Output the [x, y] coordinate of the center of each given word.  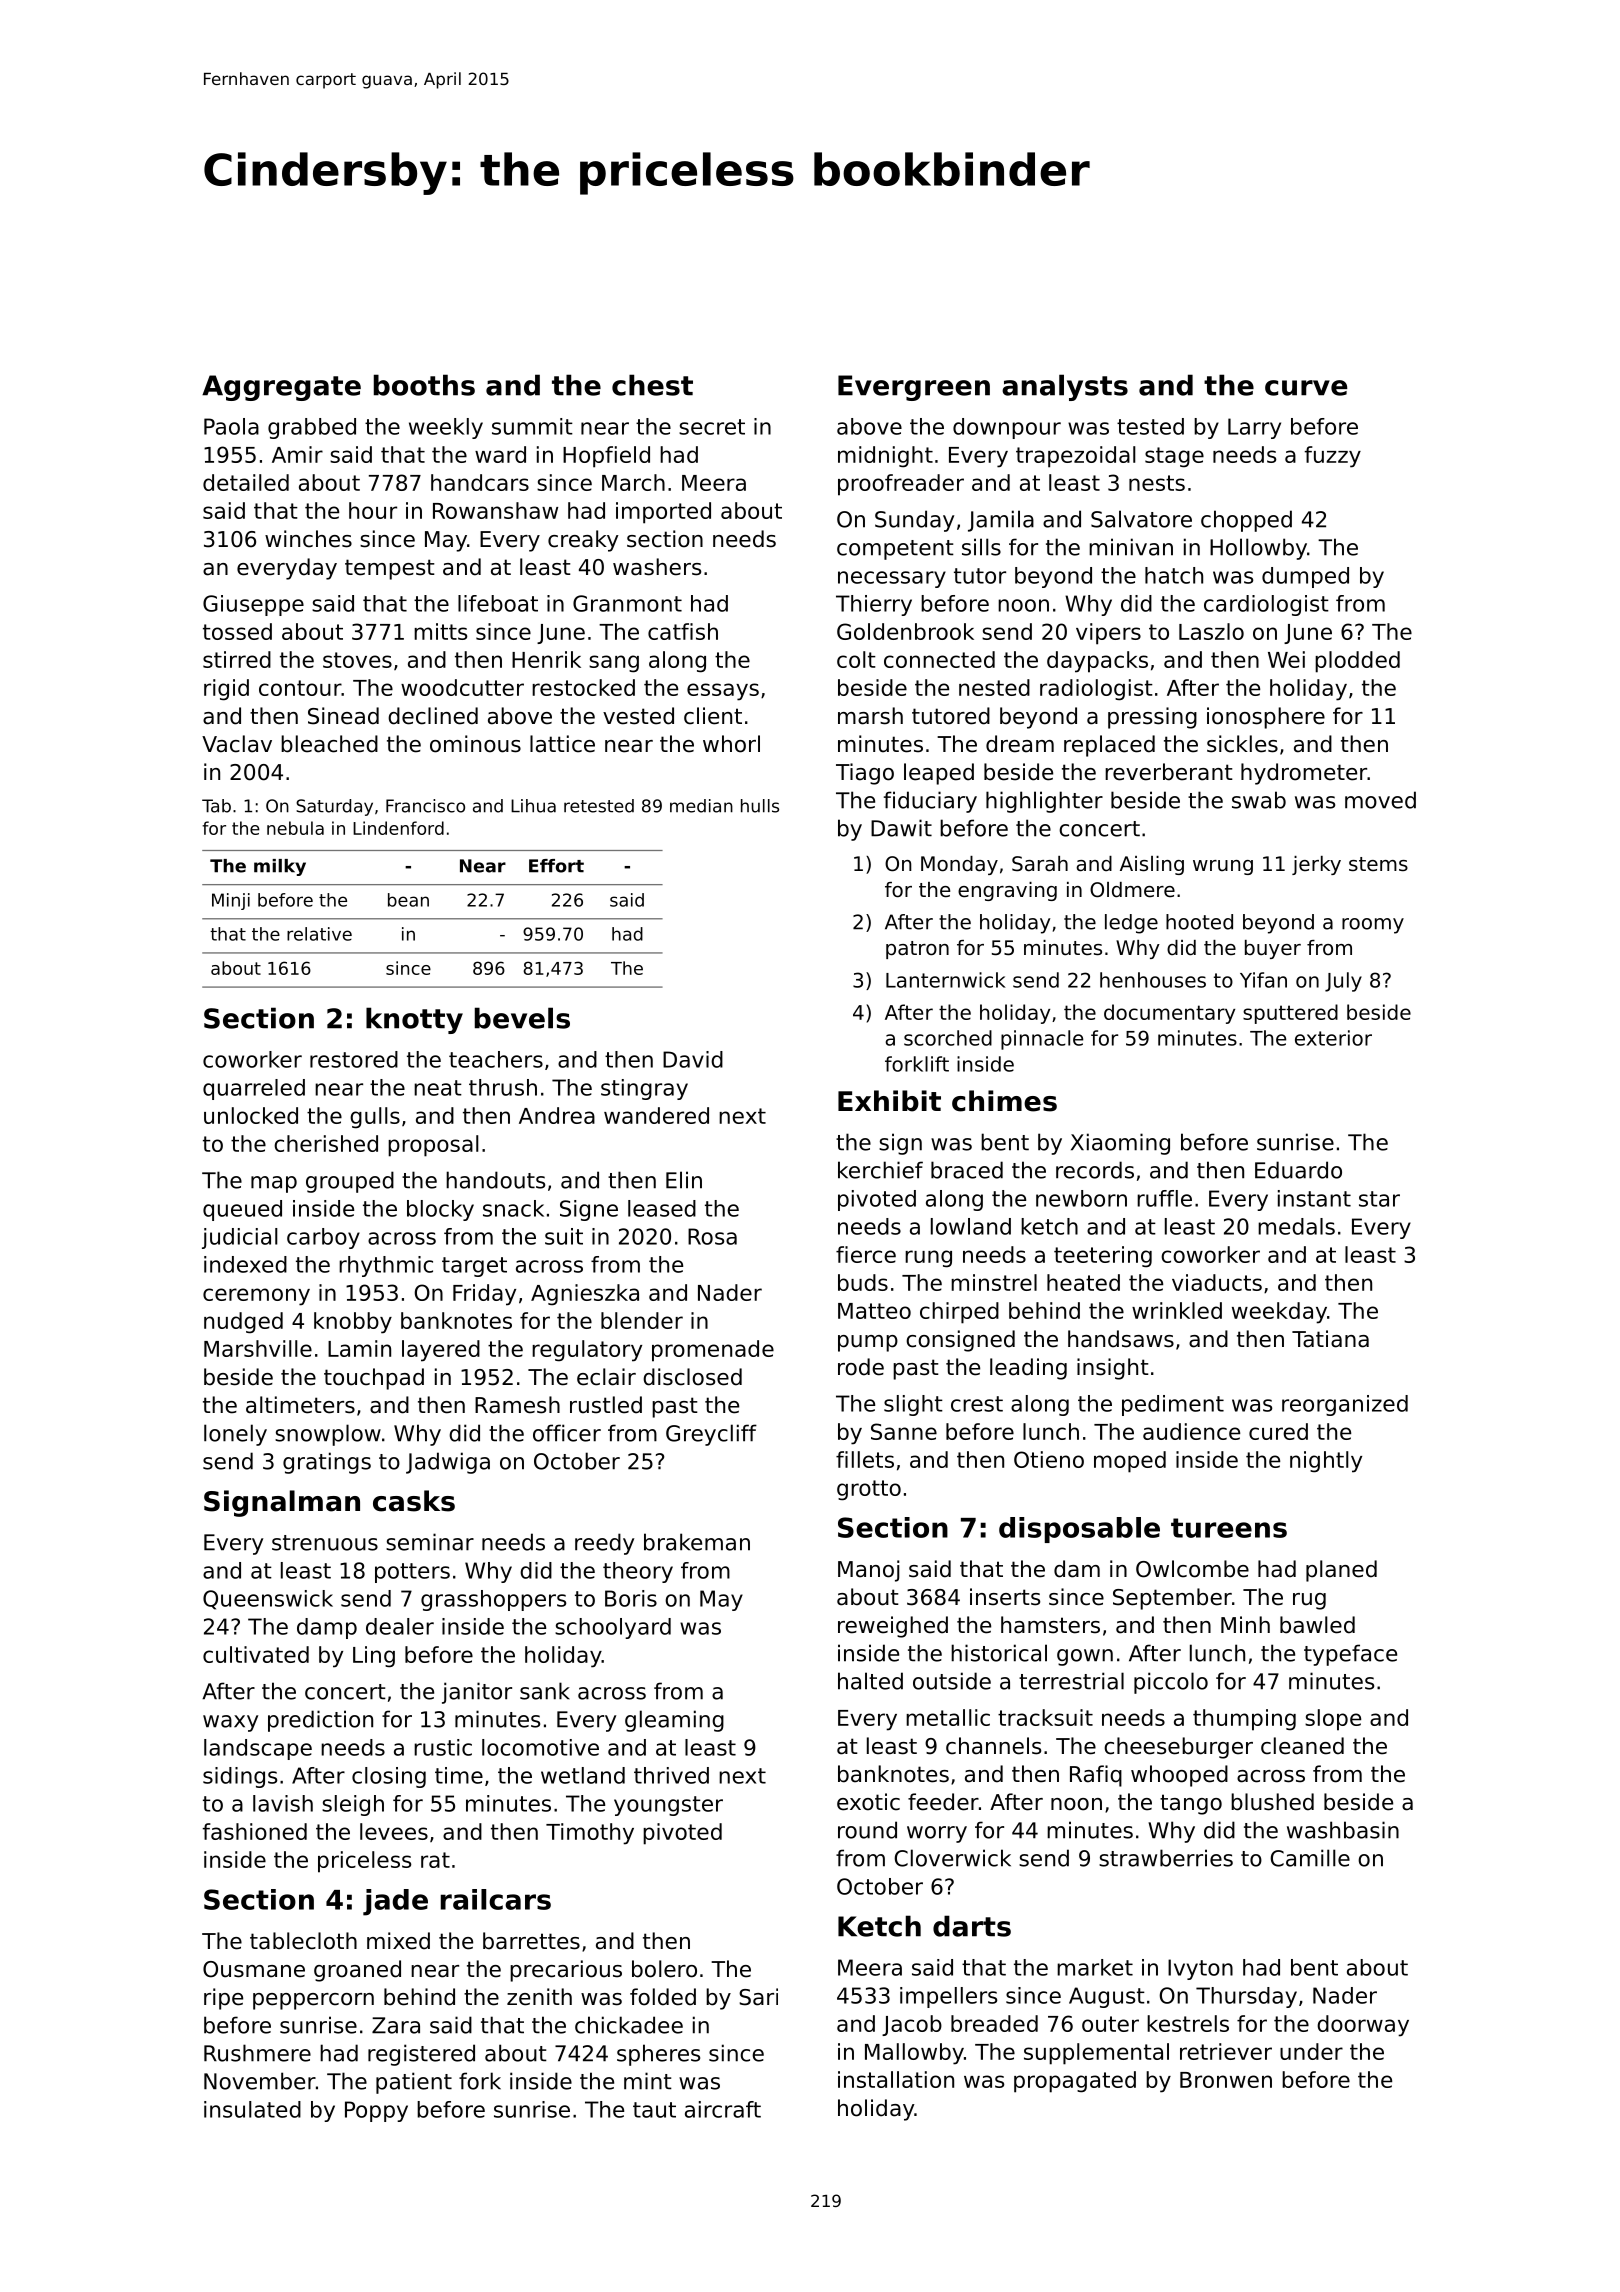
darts [972, 1926]
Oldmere [1132, 890]
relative [319, 934]
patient [414, 2083]
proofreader [901, 485]
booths [424, 385]
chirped [959, 1313]
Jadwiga [448, 1463]
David [693, 1059]
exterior [1333, 1038]
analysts [1065, 387]
